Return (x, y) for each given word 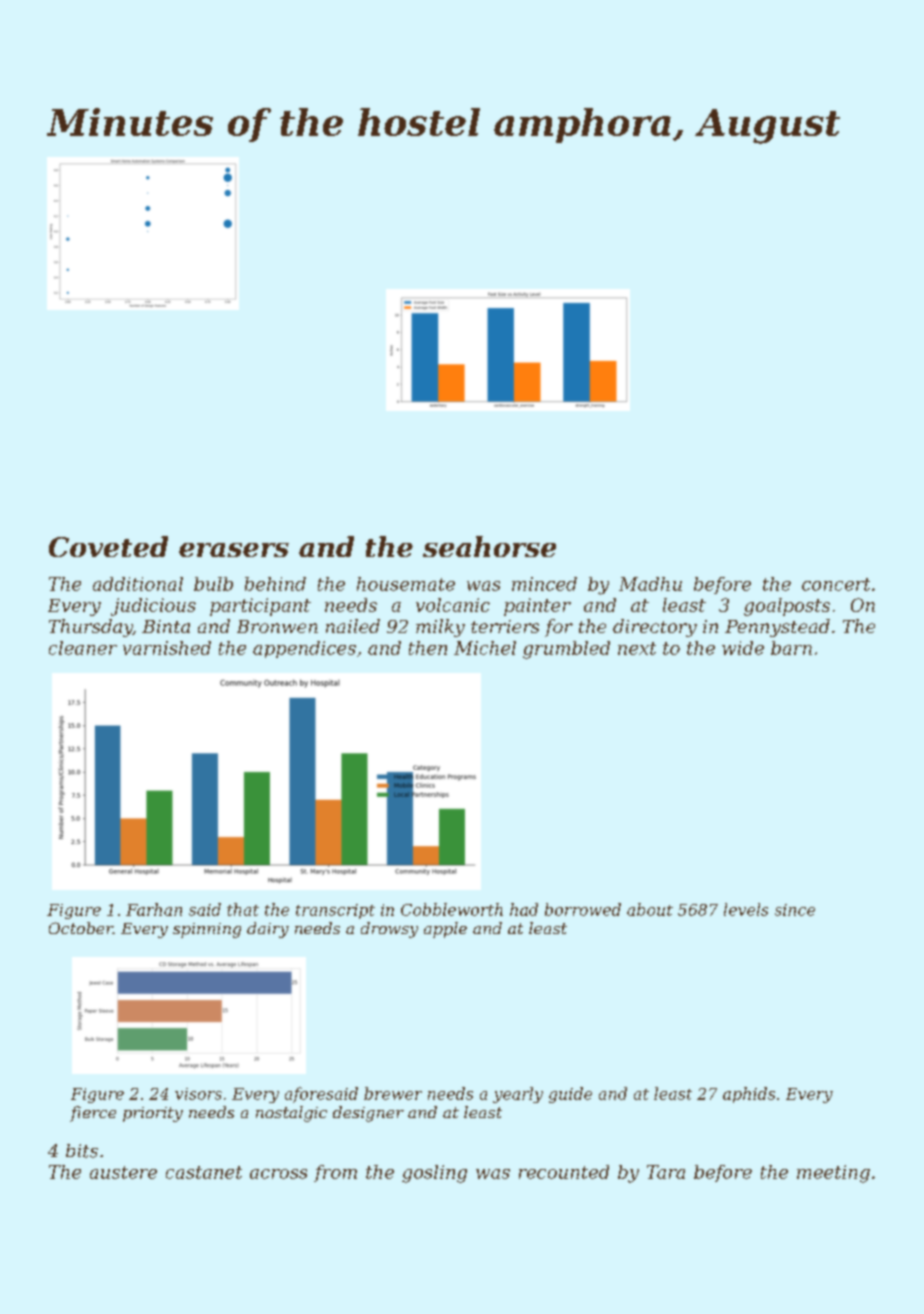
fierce (93, 1114)
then (428, 648)
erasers (234, 550)
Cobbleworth (452, 909)
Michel (485, 648)
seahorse (489, 546)
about (650, 909)
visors (198, 1094)
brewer (393, 1093)
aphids (749, 1095)
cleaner (83, 648)
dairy (268, 930)
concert (836, 584)
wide (743, 648)
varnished (167, 648)
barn (791, 648)
